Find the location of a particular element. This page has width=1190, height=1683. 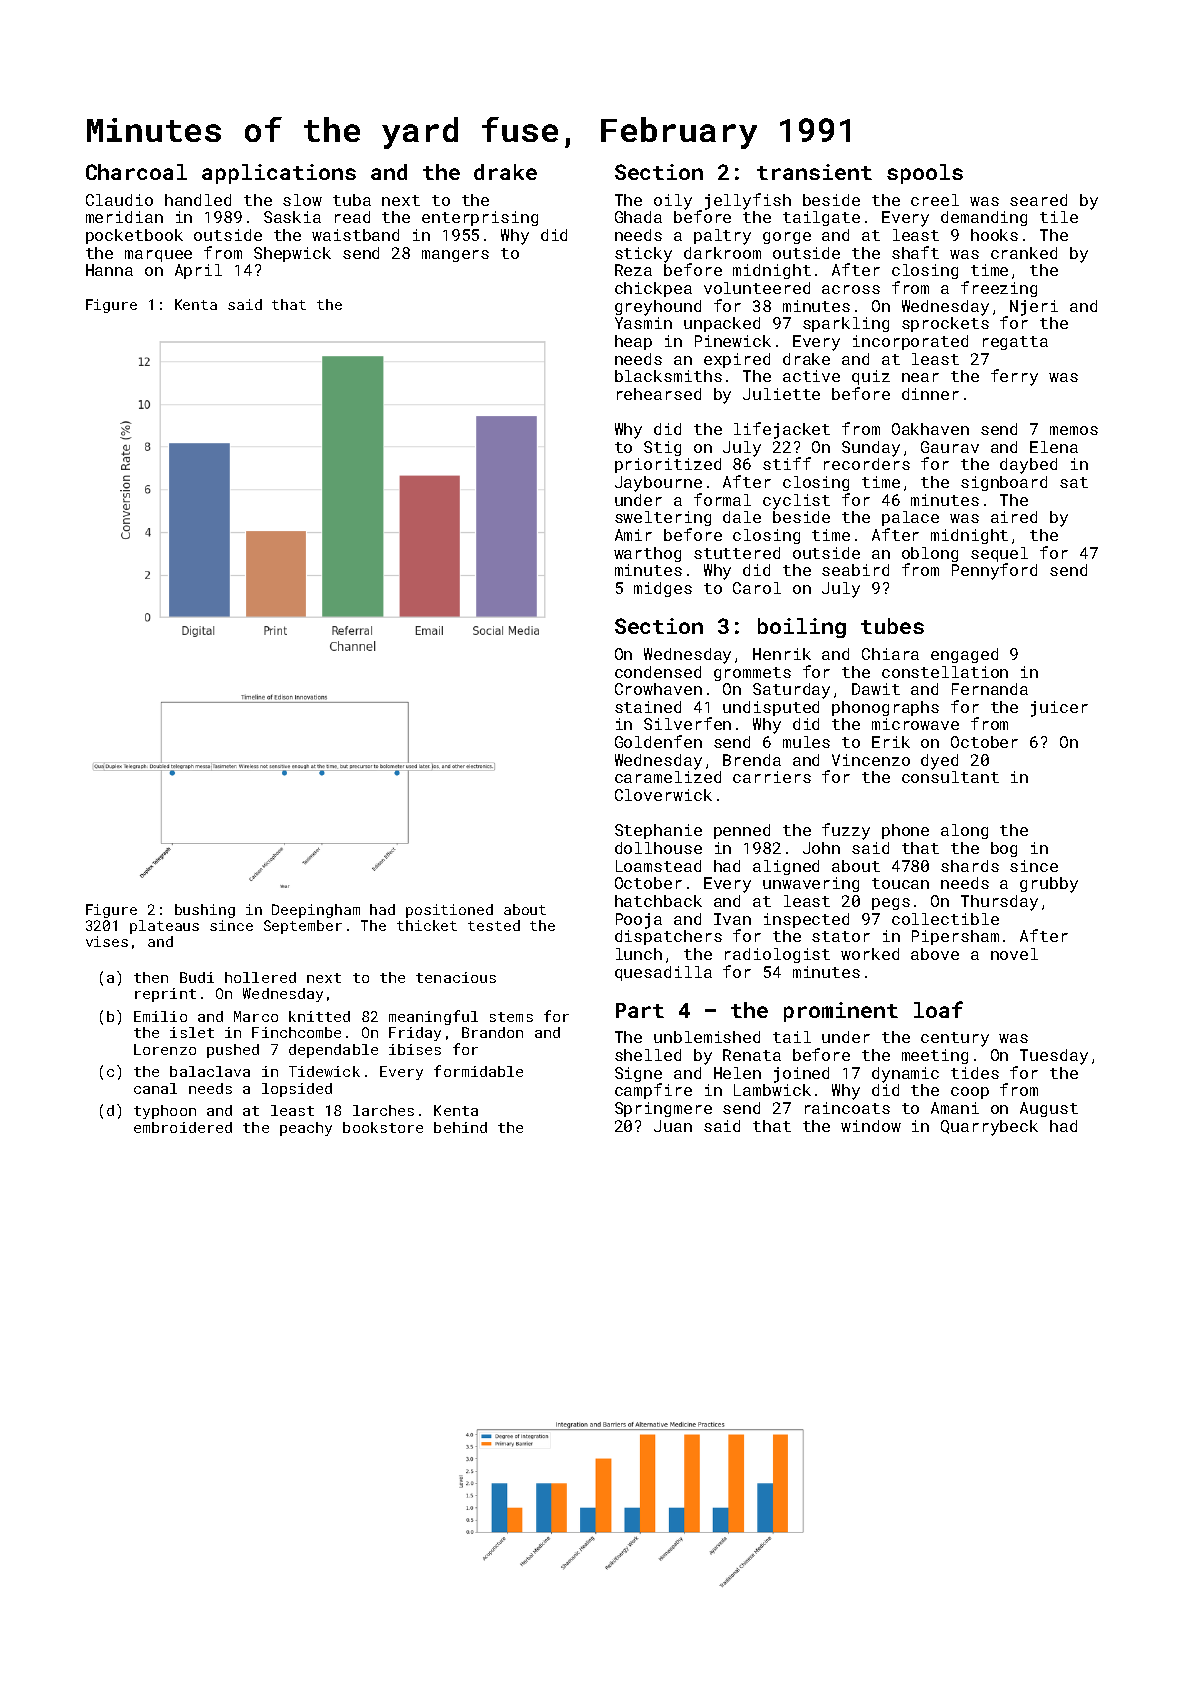

tile is located at coordinates (1059, 217).
